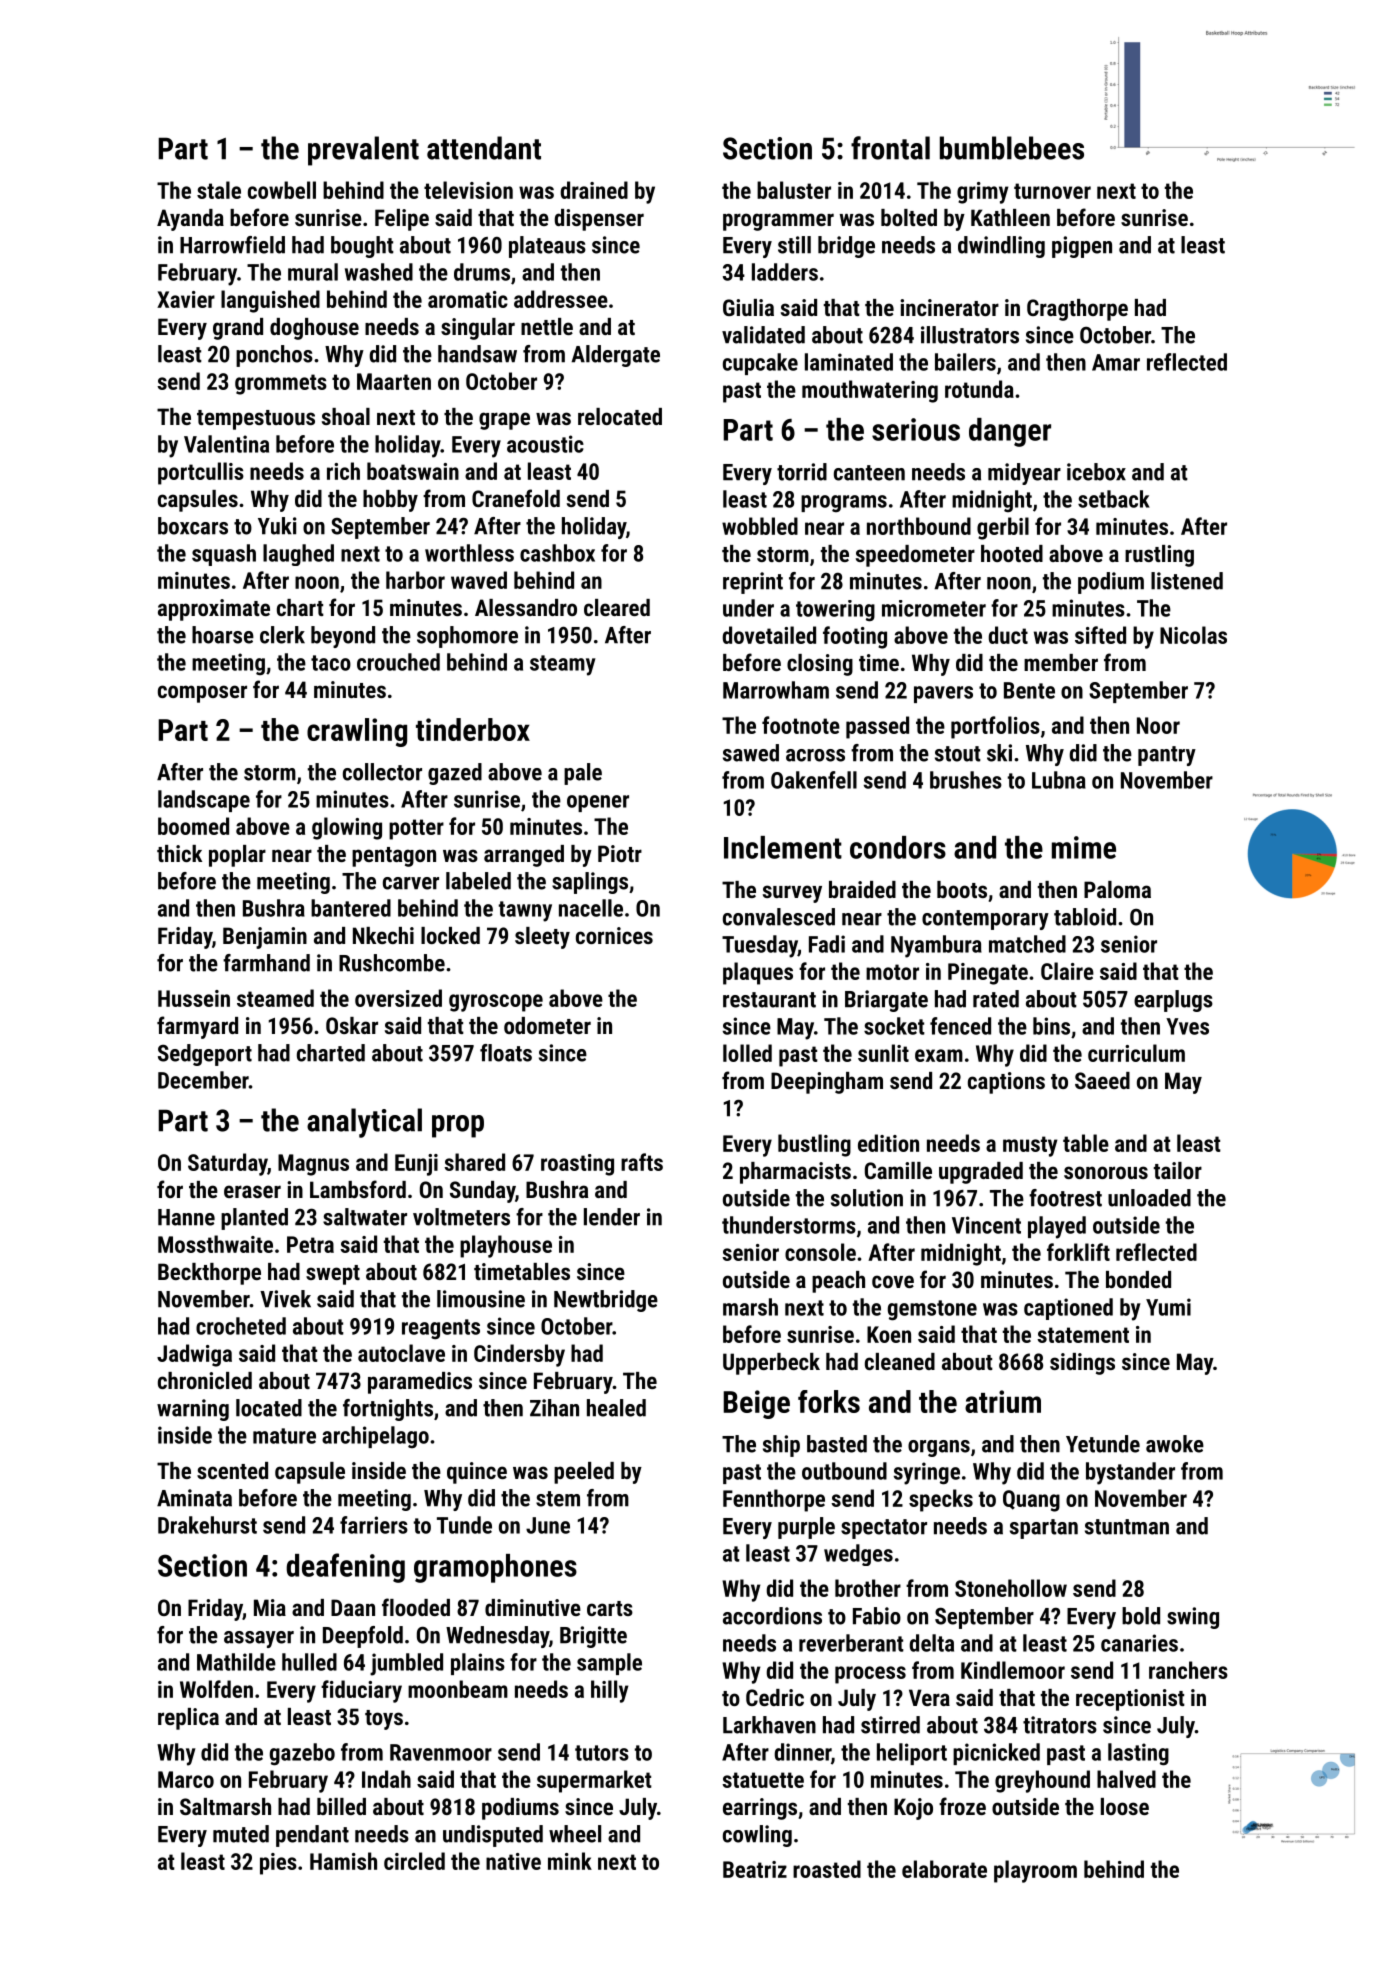 This screenshot has width=1386, height=1969. What do you see at coordinates (481, 1299) in the screenshot?
I see `limousine` at bounding box center [481, 1299].
